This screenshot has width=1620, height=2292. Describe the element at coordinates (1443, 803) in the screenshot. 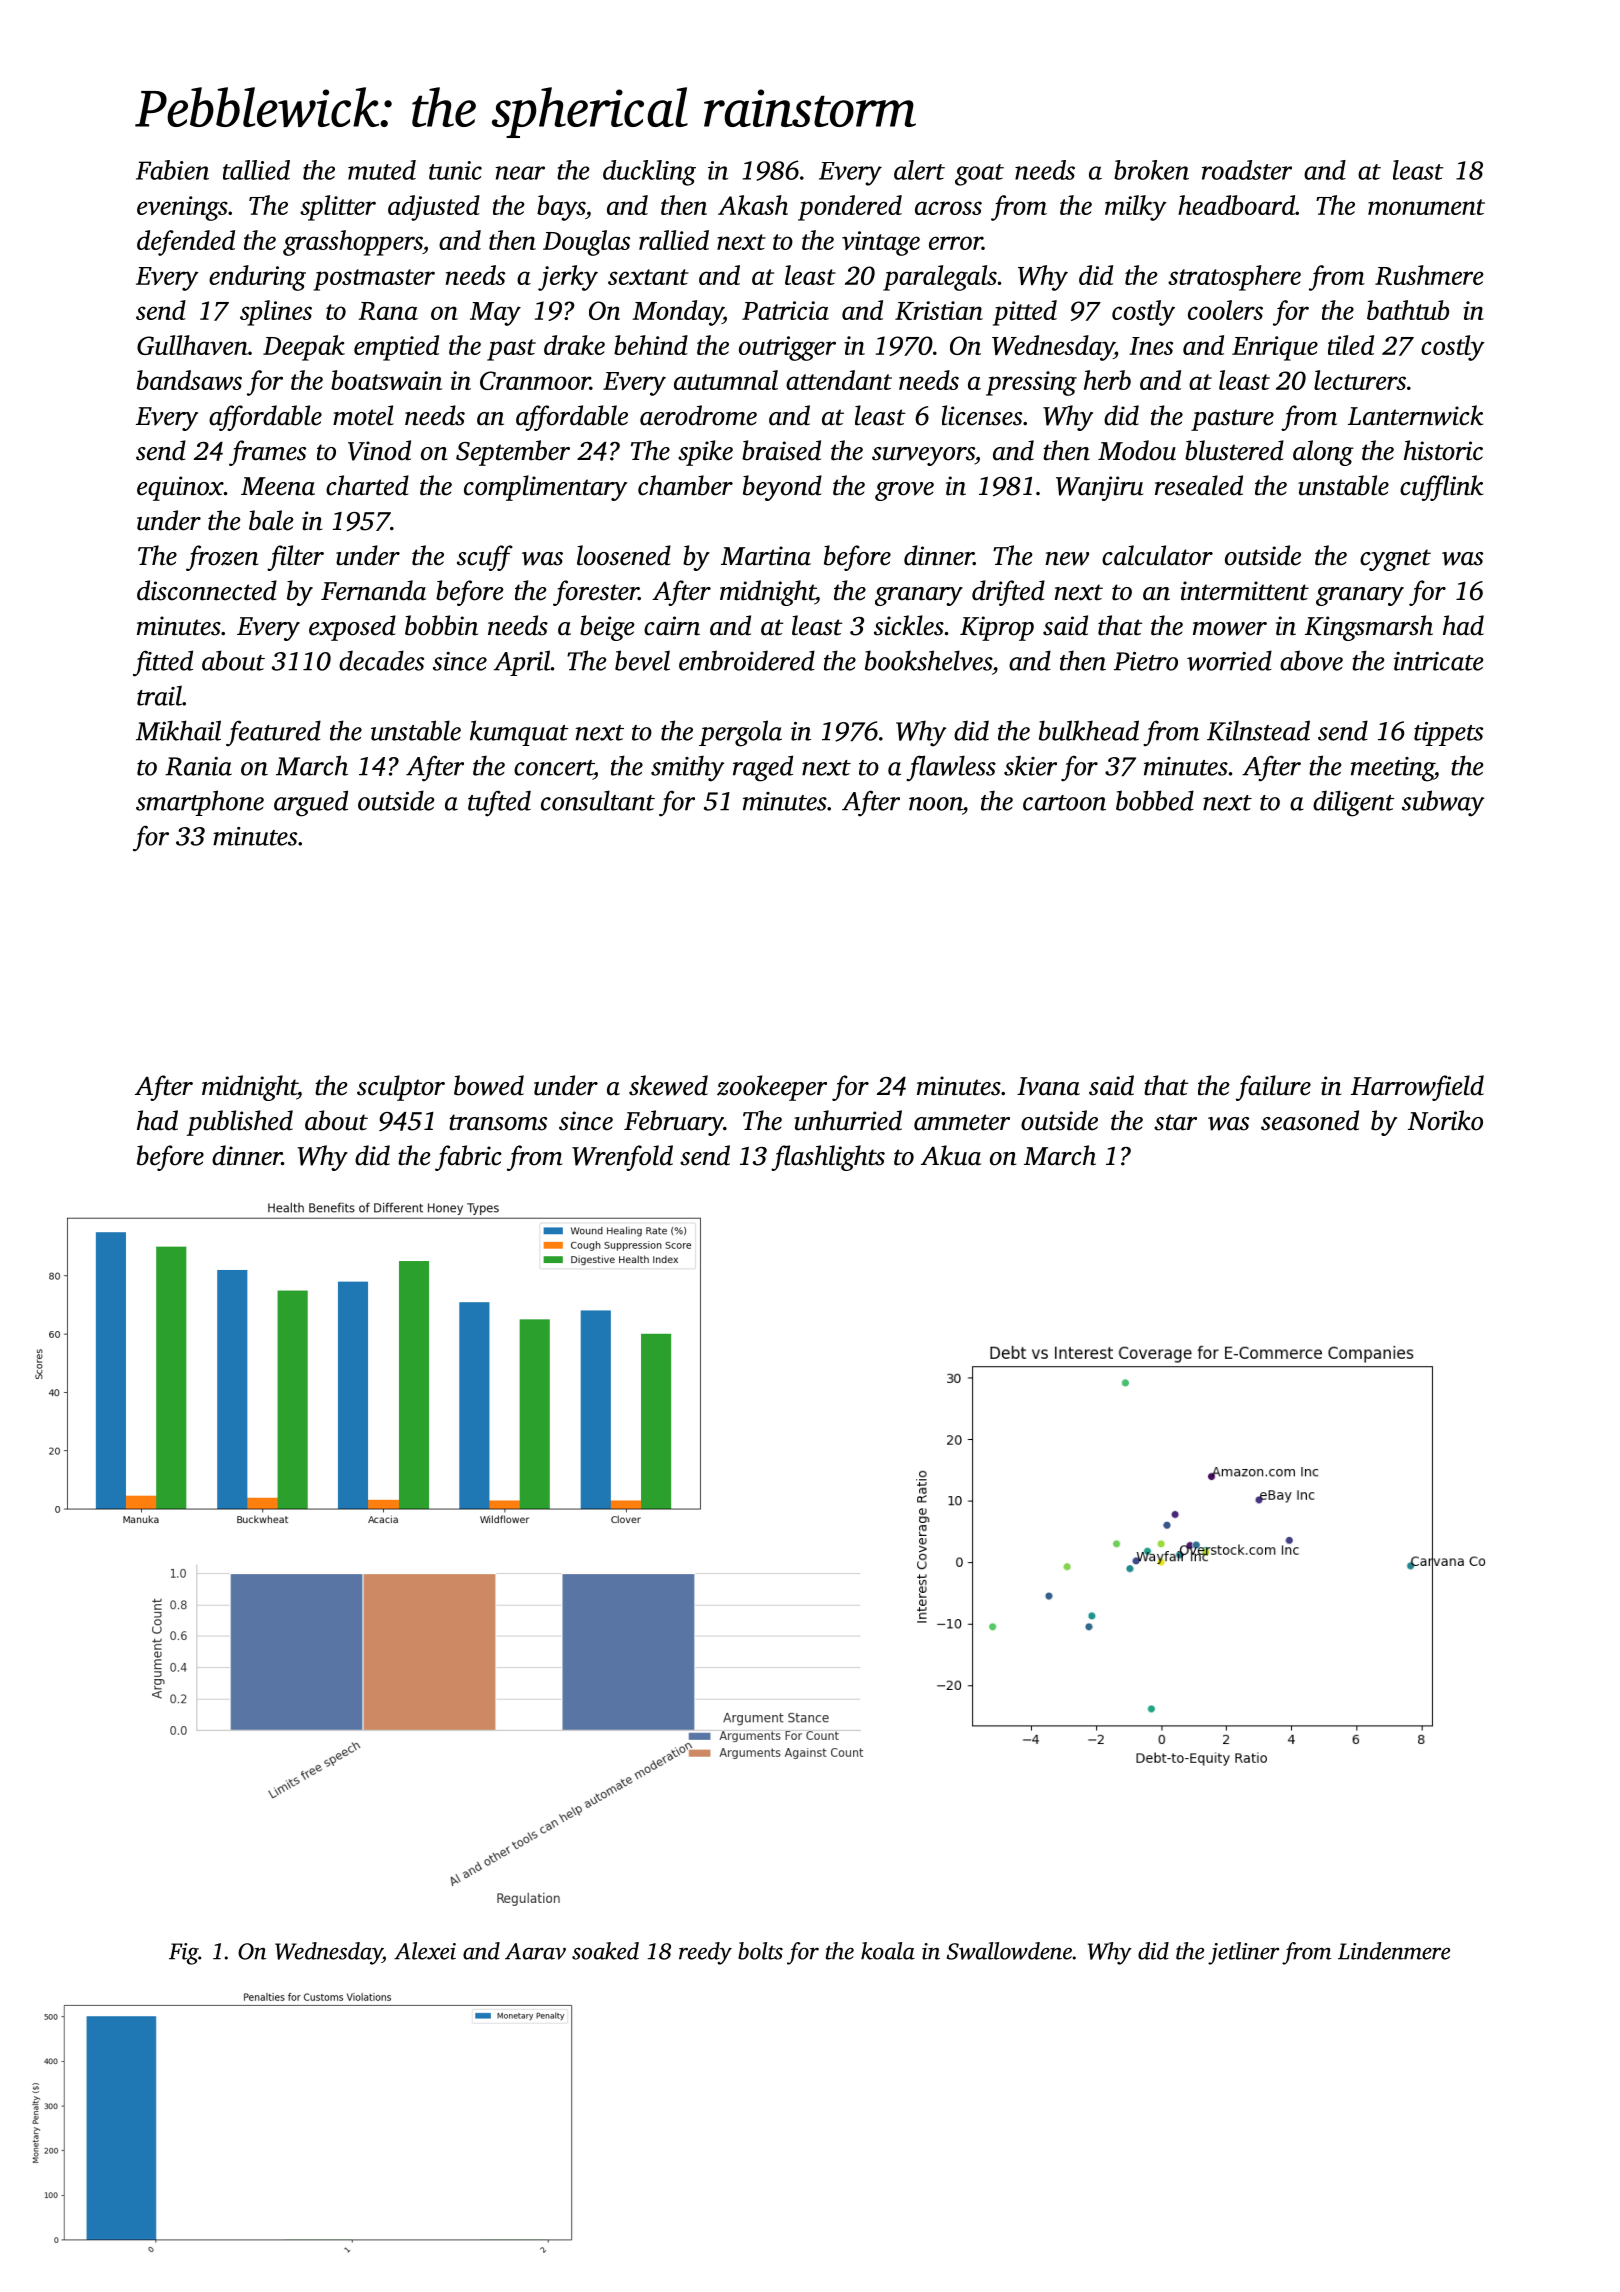

I see `subway` at that location.
